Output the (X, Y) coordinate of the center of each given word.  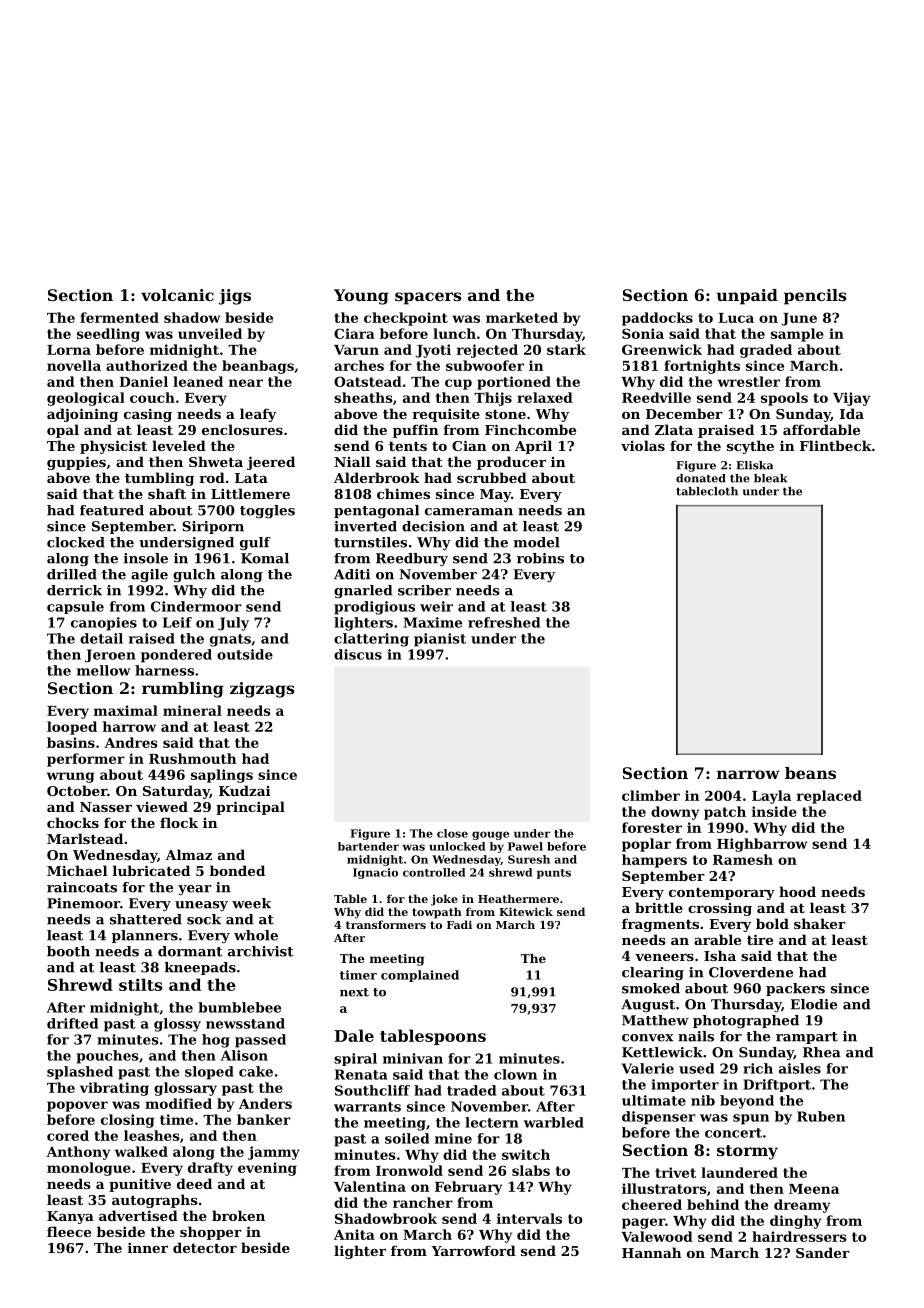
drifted (72, 1023)
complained (420, 976)
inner (148, 1248)
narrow (748, 774)
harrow (129, 726)
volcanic (177, 295)
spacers (428, 298)
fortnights (702, 367)
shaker (820, 923)
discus (358, 654)
